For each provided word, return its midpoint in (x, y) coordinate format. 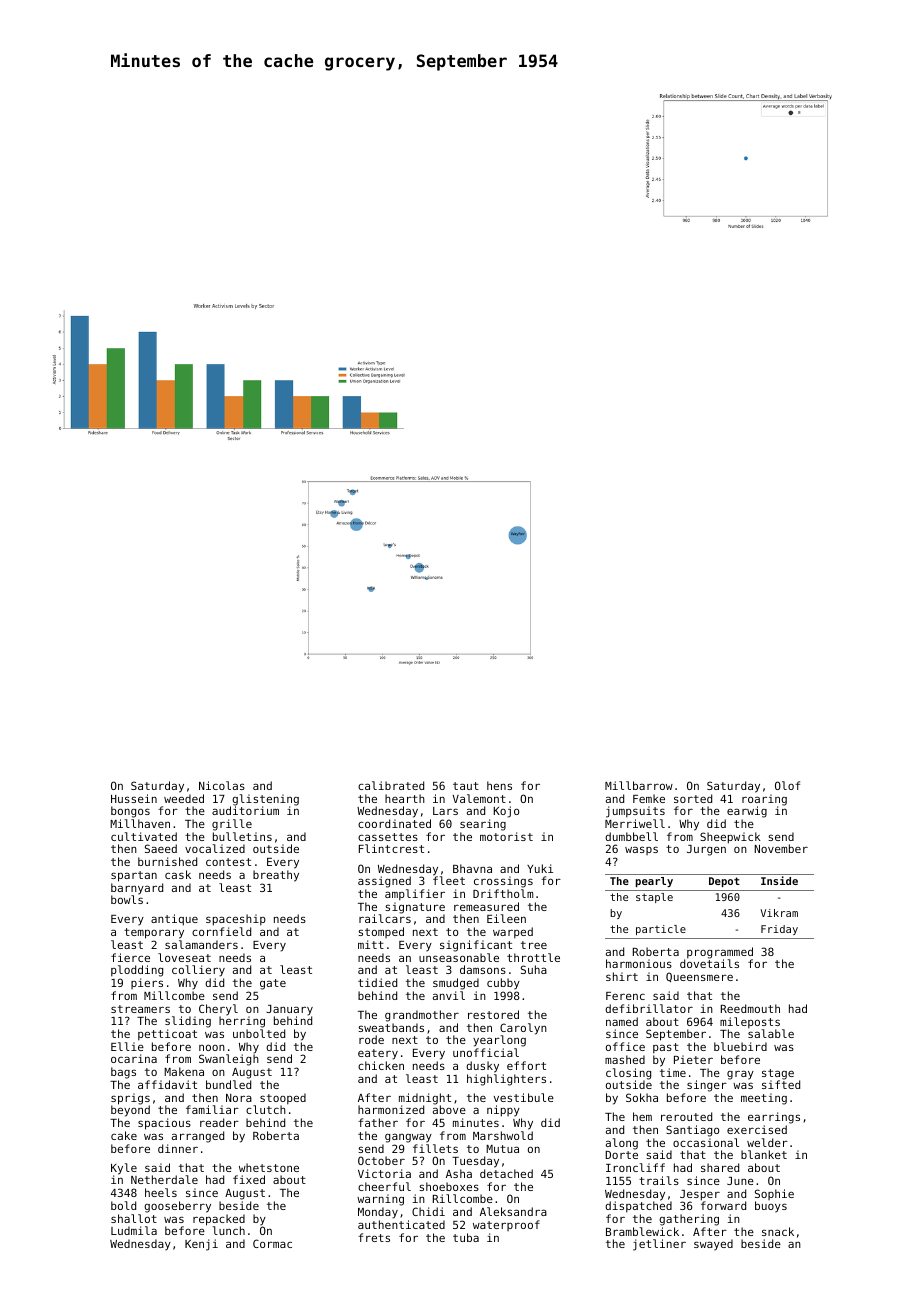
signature (415, 908)
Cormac (272, 1243)
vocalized (215, 848)
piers (147, 983)
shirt (622, 976)
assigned (384, 882)
